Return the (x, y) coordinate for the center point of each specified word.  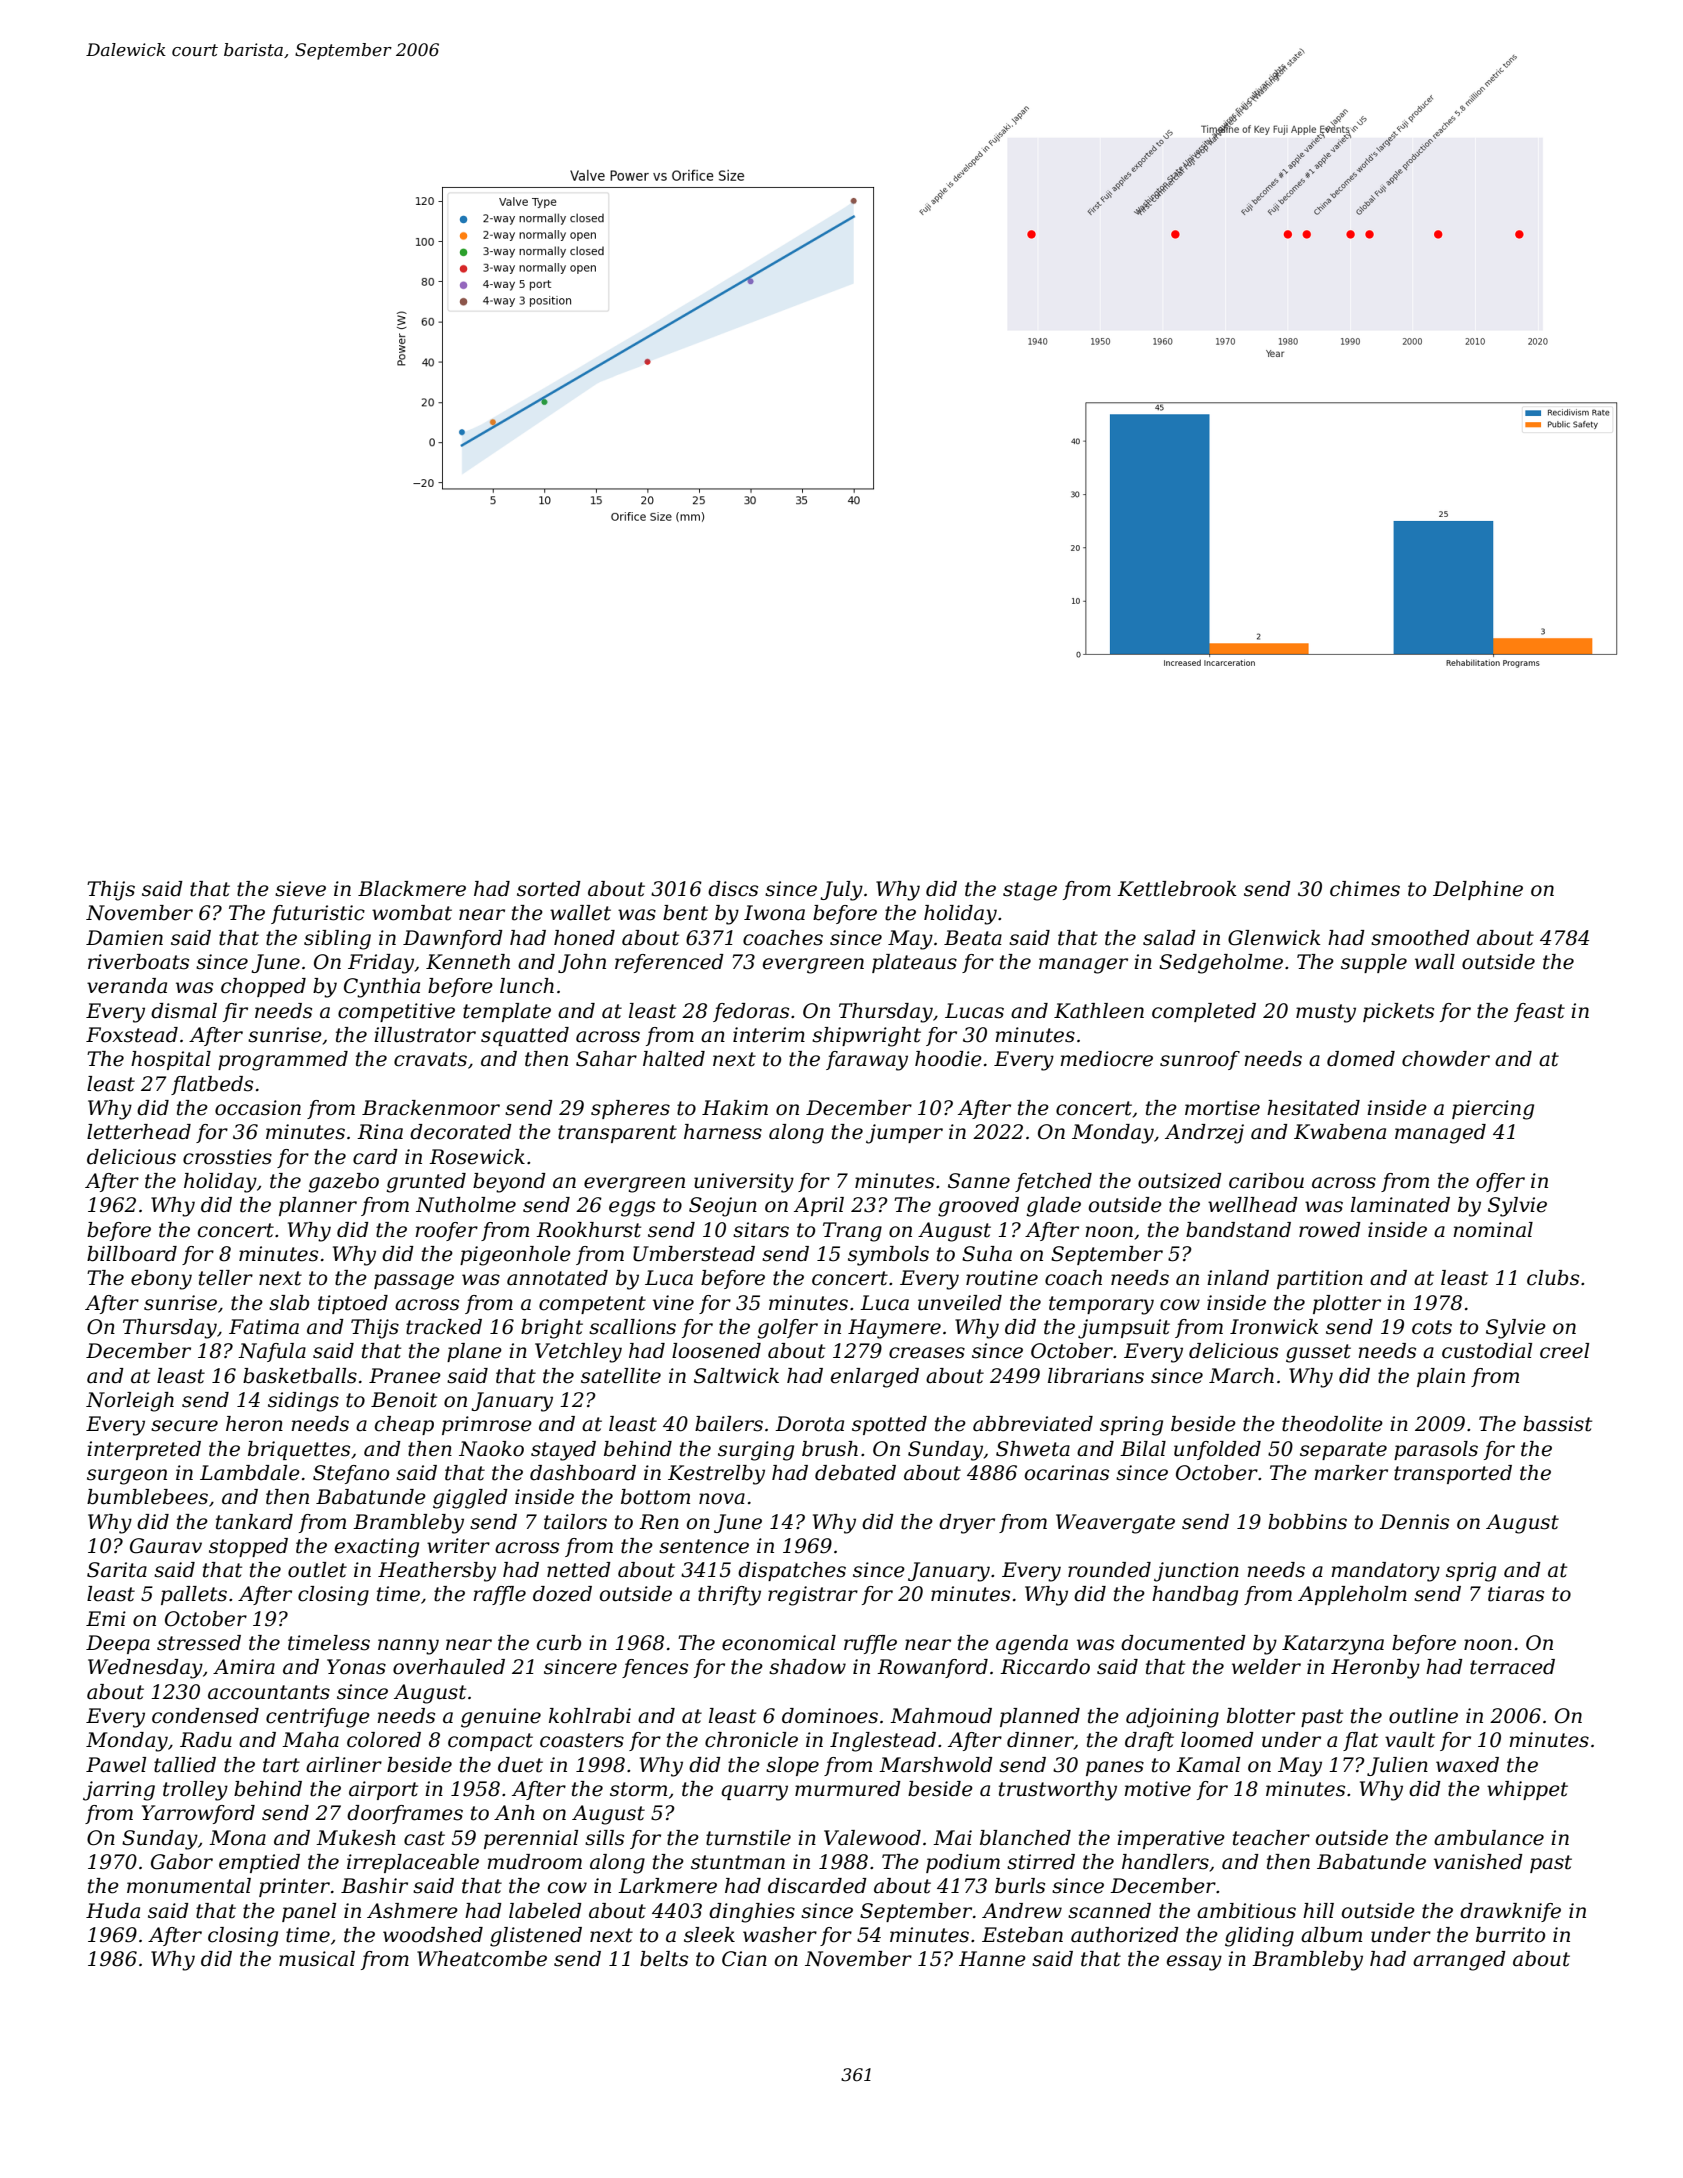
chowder (1446, 1059)
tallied (185, 1765)
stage (1030, 891)
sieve (300, 889)
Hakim (735, 1108)
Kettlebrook (1177, 889)
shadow (807, 1667)
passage (414, 1282)
